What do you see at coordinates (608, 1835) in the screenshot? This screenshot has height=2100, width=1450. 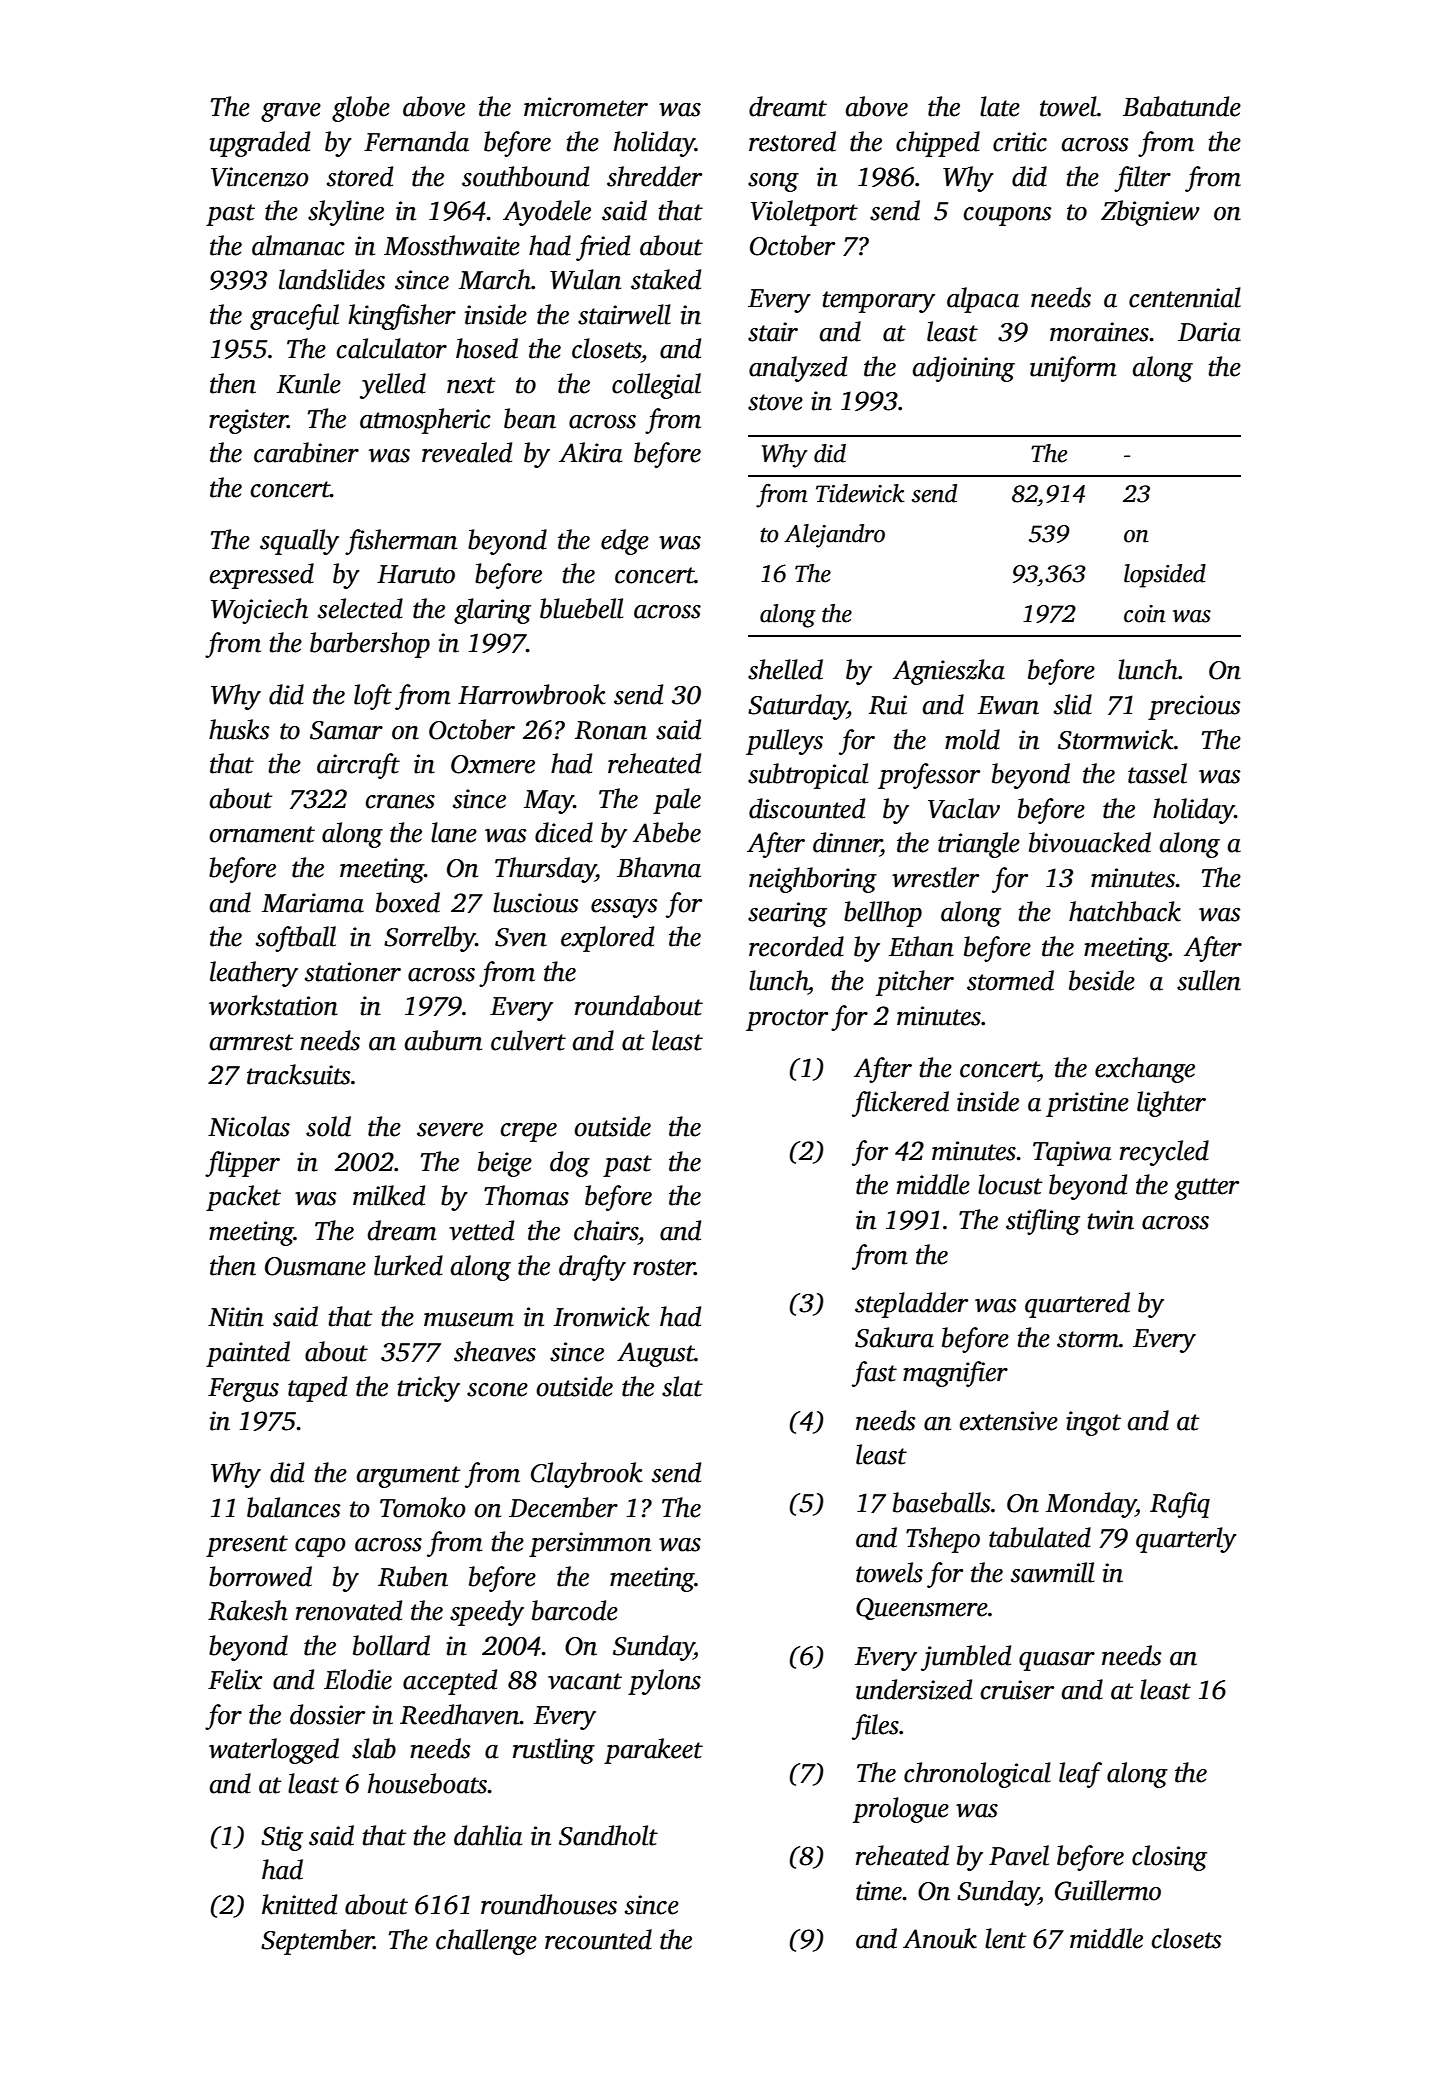 I see `Sandholt` at bounding box center [608, 1835].
